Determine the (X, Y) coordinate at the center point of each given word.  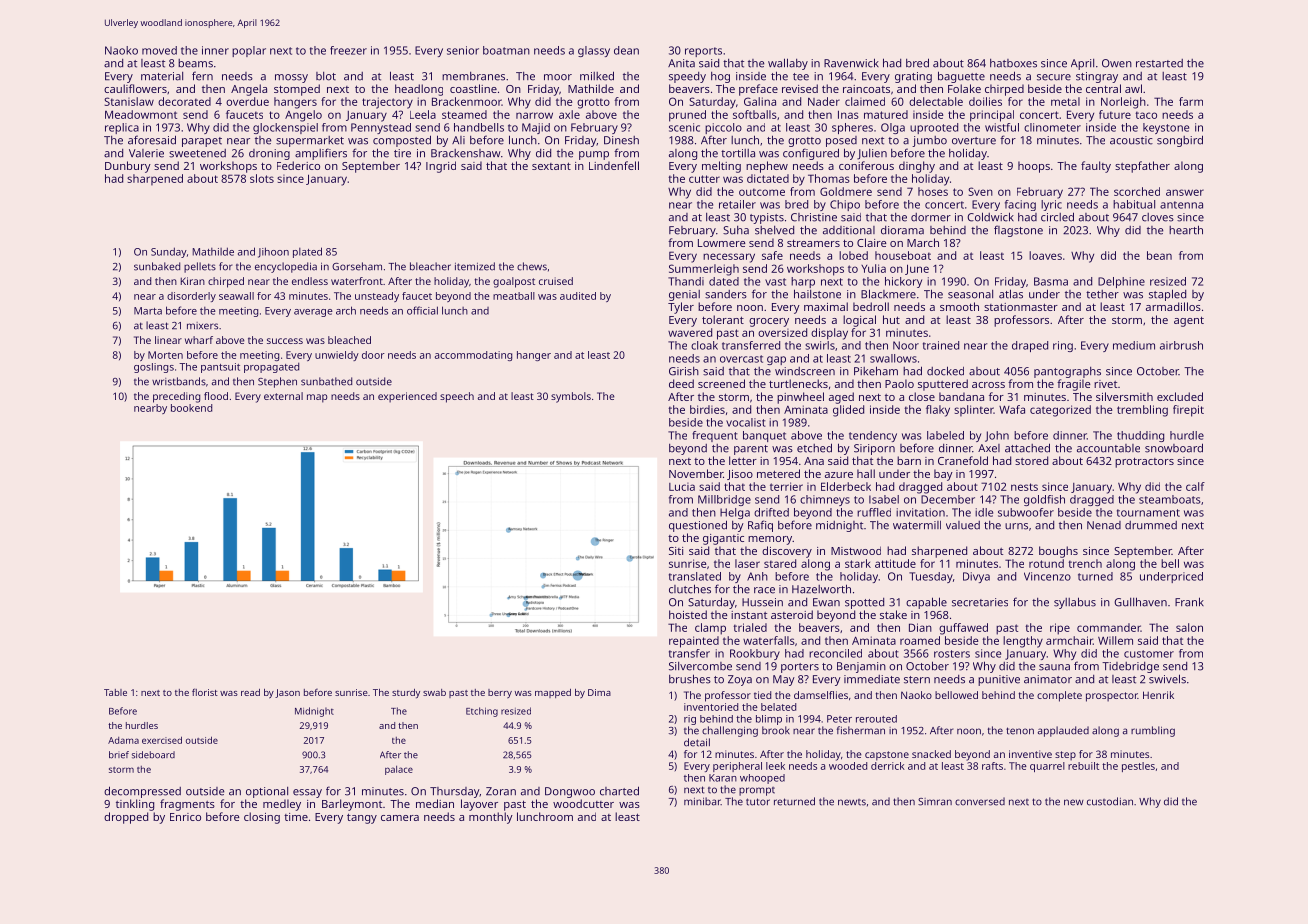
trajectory (387, 103)
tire (402, 153)
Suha (736, 230)
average (313, 313)
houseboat (903, 255)
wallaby (788, 64)
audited (578, 296)
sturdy (406, 694)
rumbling (1153, 731)
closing (262, 818)
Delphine (1121, 282)
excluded (1180, 396)
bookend (191, 408)
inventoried (711, 707)
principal (992, 116)
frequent (715, 436)
